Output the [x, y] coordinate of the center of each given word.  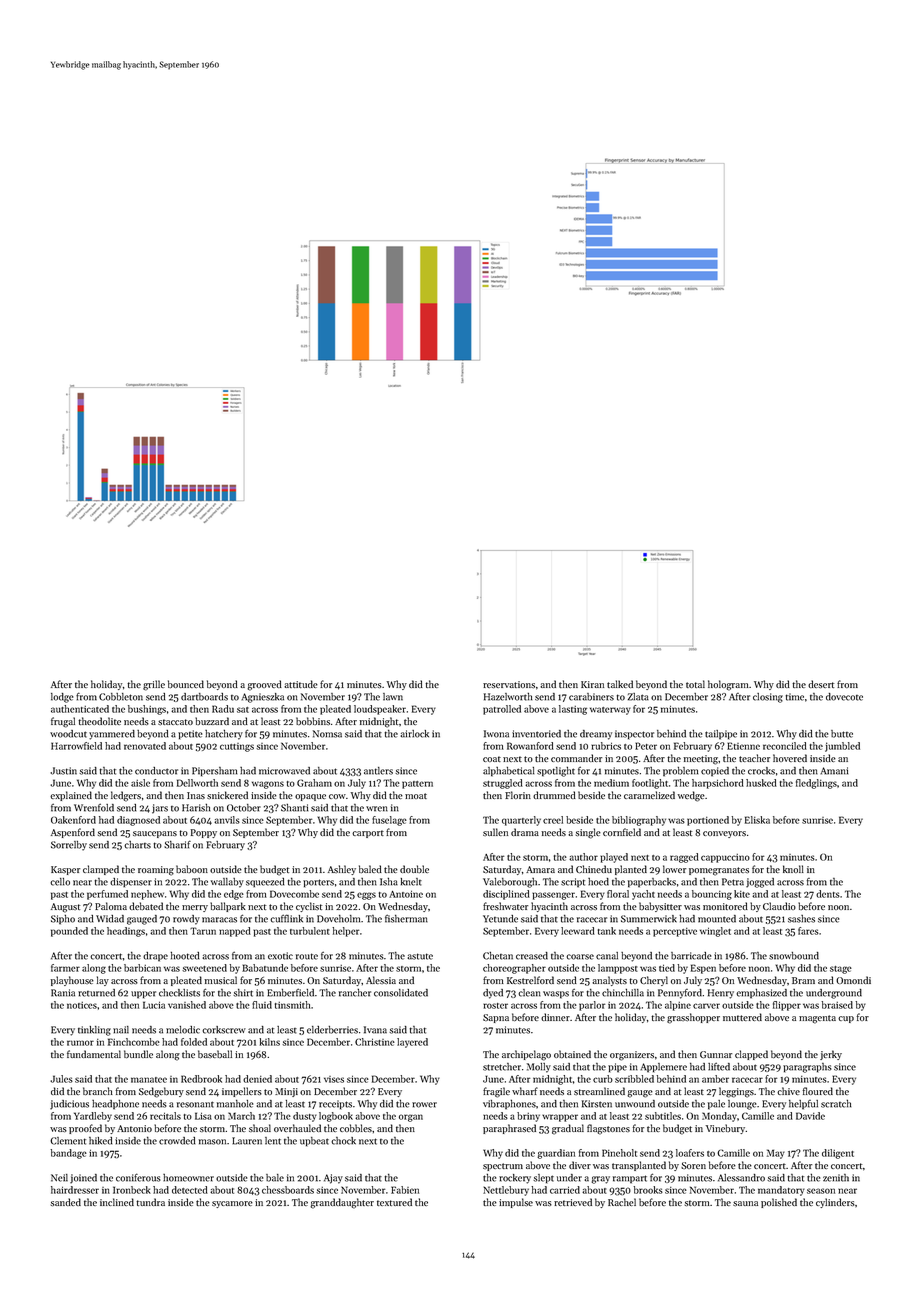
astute [420, 956]
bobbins [313, 721]
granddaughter [342, 1203]
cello [60, 882]
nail [121, 1030]
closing [768, 698]
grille [154, 685]
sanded [66, 1202]
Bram [803, 980]
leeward [578, 931]
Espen [703, 969]
